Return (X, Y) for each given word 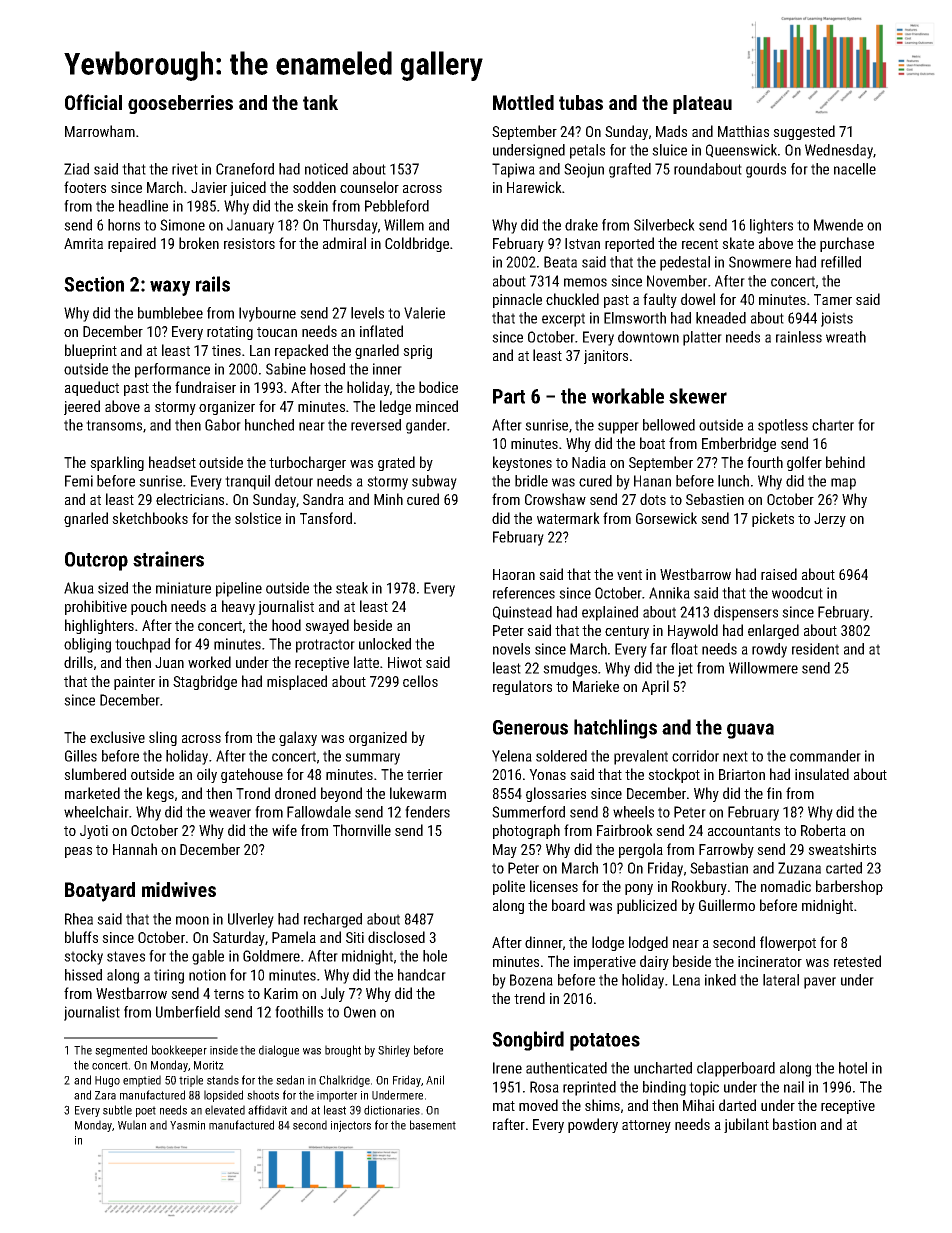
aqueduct (92, 388)
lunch (733, 481)
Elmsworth (635, 318)
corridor (695, 756)
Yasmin (187, 1125)
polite (509, 887)
